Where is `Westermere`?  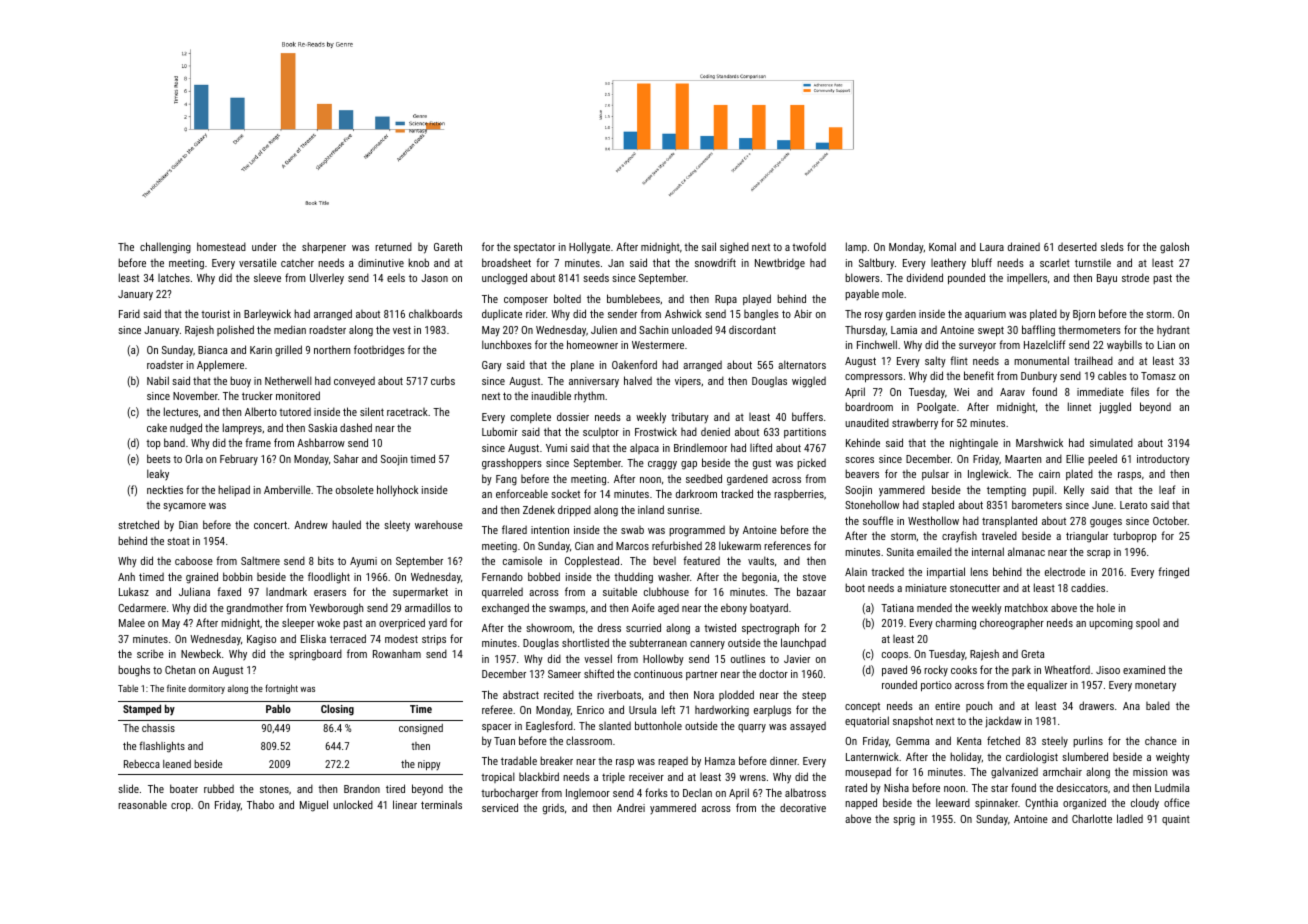 Westermere is located at coordinates (658, 345).
